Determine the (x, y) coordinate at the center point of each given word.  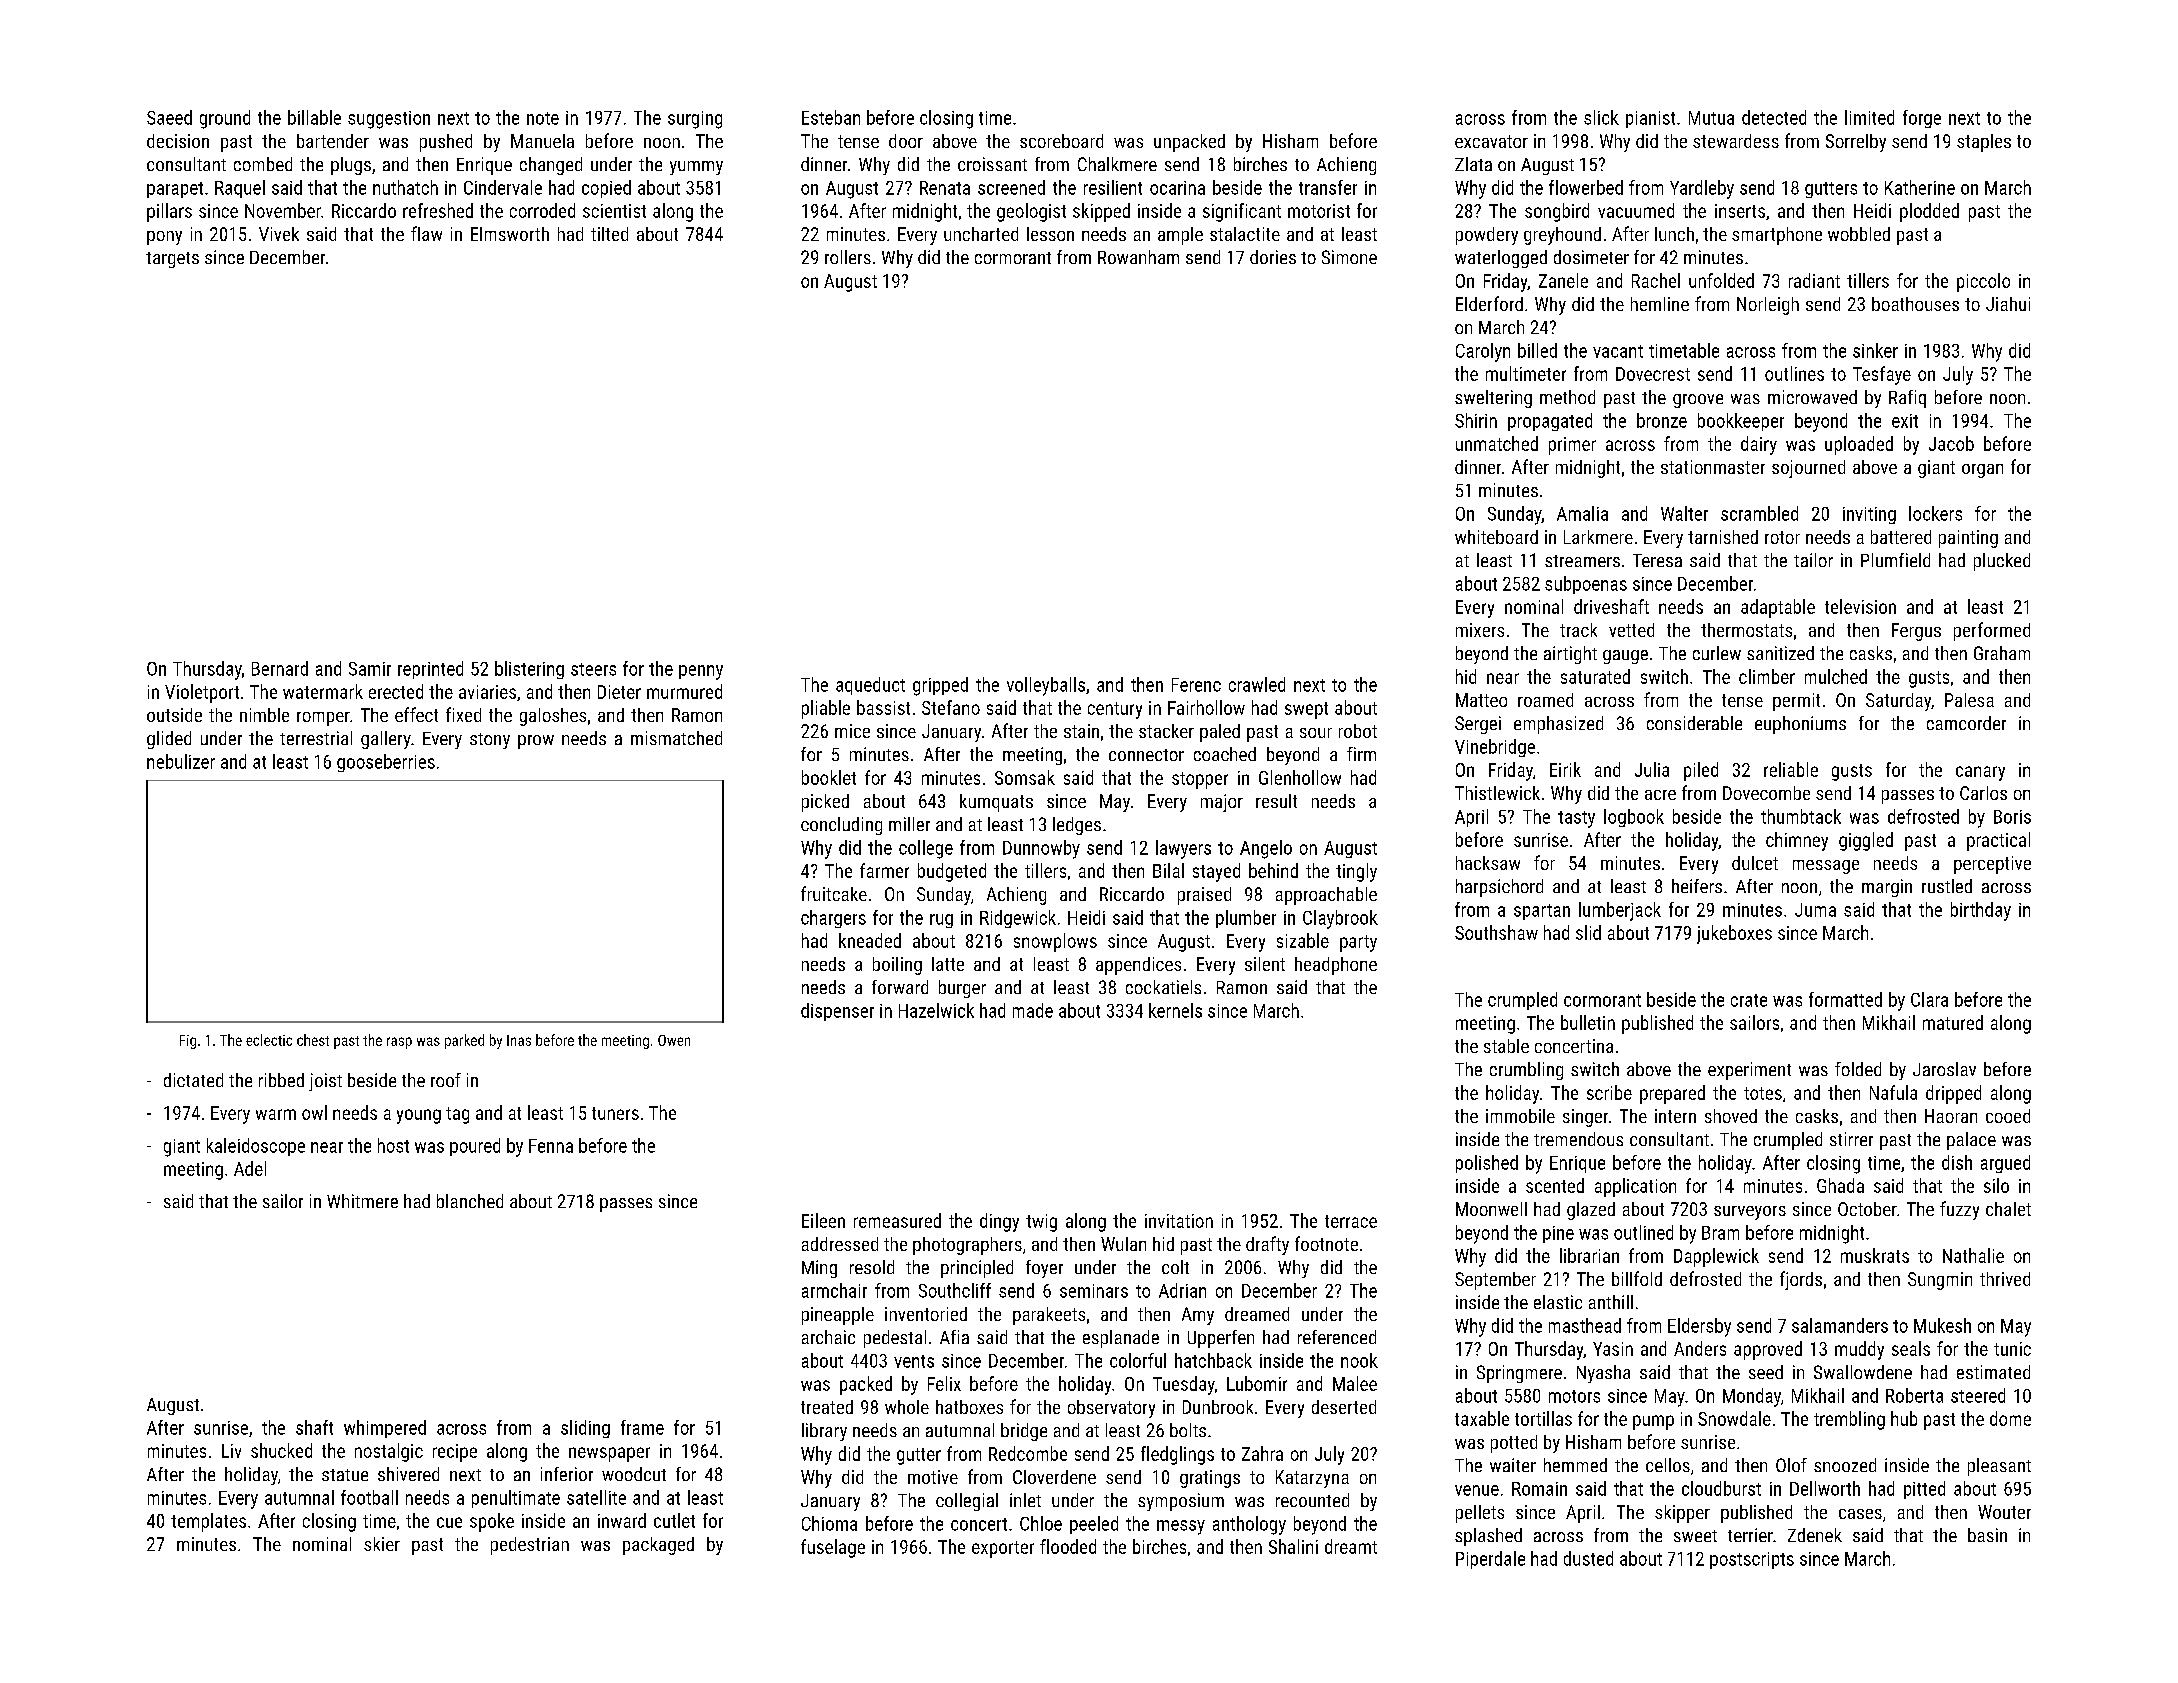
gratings (1210, 1479)
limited (1869, 117)
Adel (250, 1168)
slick (1601, 117)
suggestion (389, 120)
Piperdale (1490, 1560)
